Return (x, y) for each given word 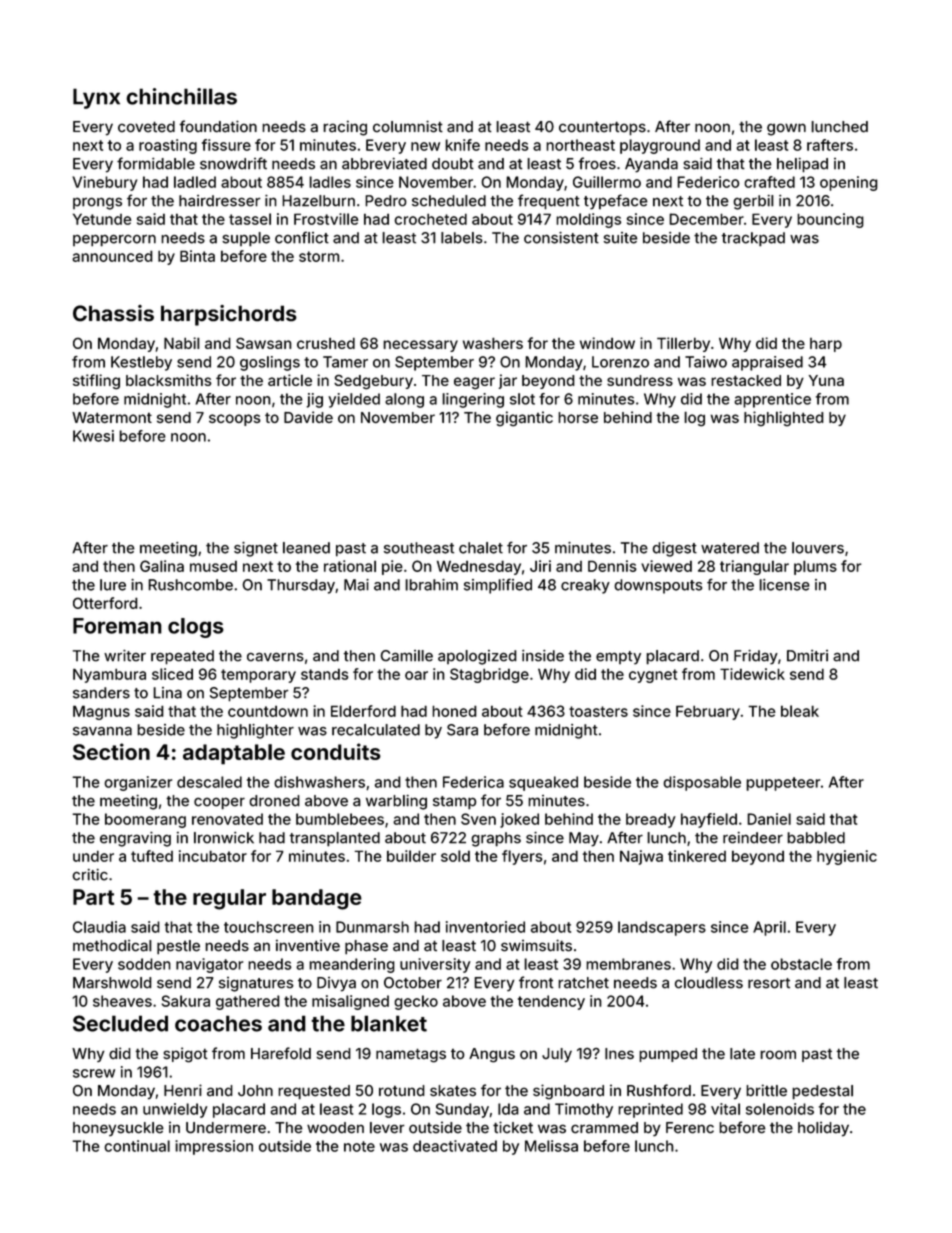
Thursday (301, 586)
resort (769, 983)
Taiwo (706, 362)
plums (815, 567)
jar (508, 381)
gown (786, 129)
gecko (416, 1002)
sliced (172, 674)
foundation (218, 126)
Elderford (363, 711)
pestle (178, 947)
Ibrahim (431, 585)
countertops (602, 128)
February (708, 712)
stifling (96, 382)
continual (137, 1146)
